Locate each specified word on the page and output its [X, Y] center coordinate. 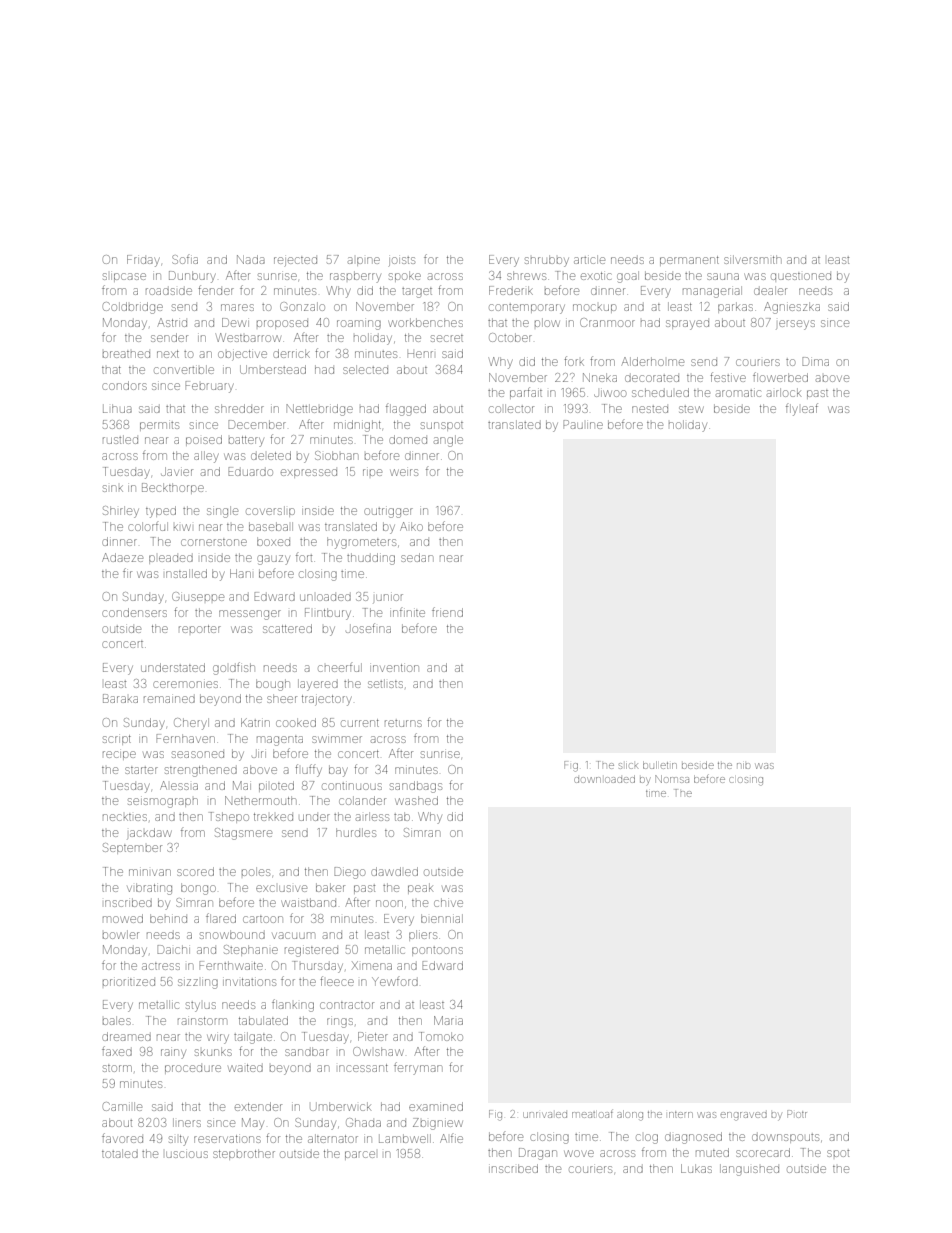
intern [681, 1114]
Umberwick [340, 1106]
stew [691, 409]
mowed [123, 918]
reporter [200, 629]
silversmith [752, 259]
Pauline [583, 424]
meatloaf [592, 1114]
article [589, 259]
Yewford [395, 981]
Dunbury [192, 277]
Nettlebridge [319, 410]
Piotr [797, 1114]
